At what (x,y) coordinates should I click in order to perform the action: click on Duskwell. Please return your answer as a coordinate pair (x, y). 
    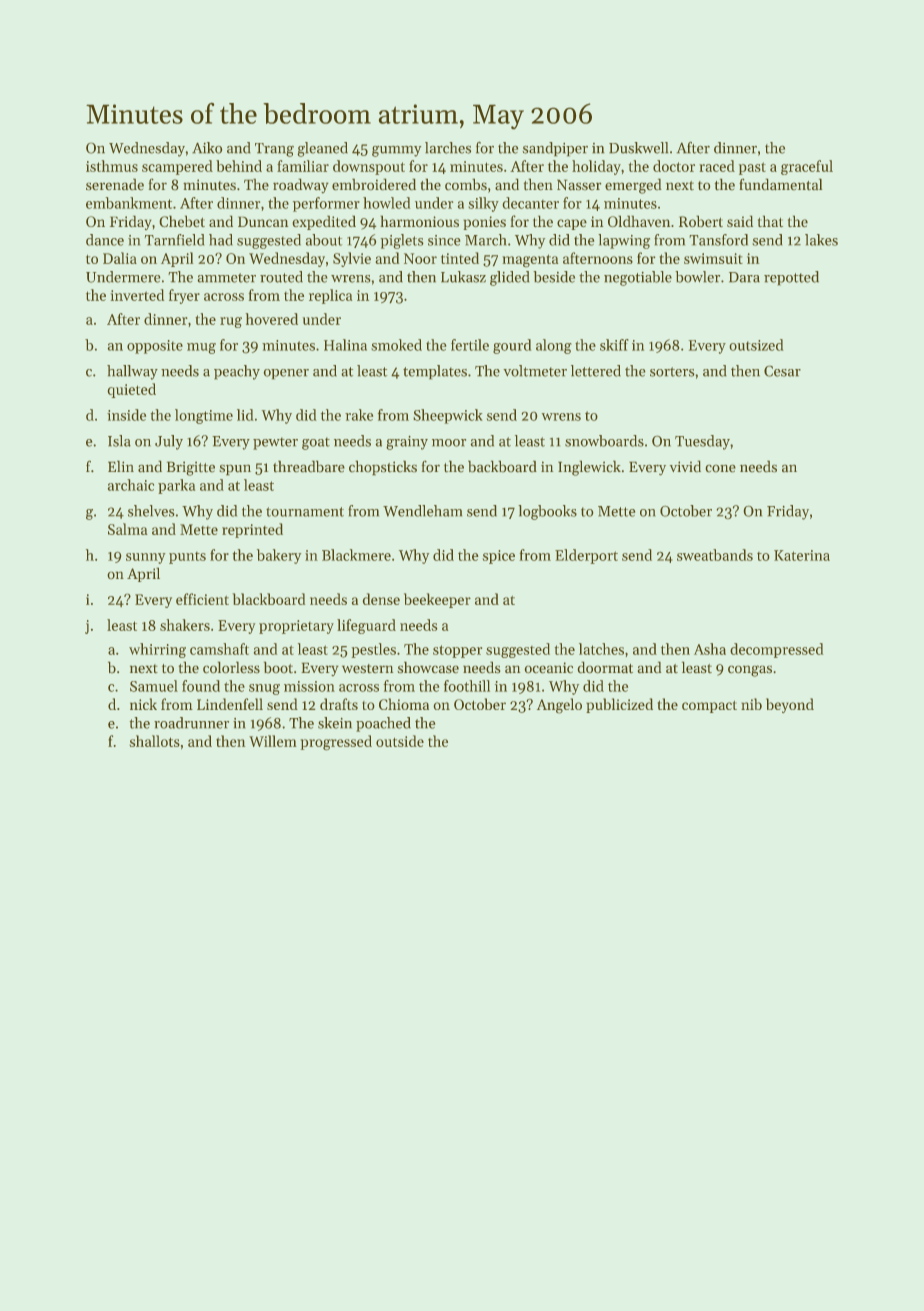
    Looking at the image, I should click on (638, 148).
